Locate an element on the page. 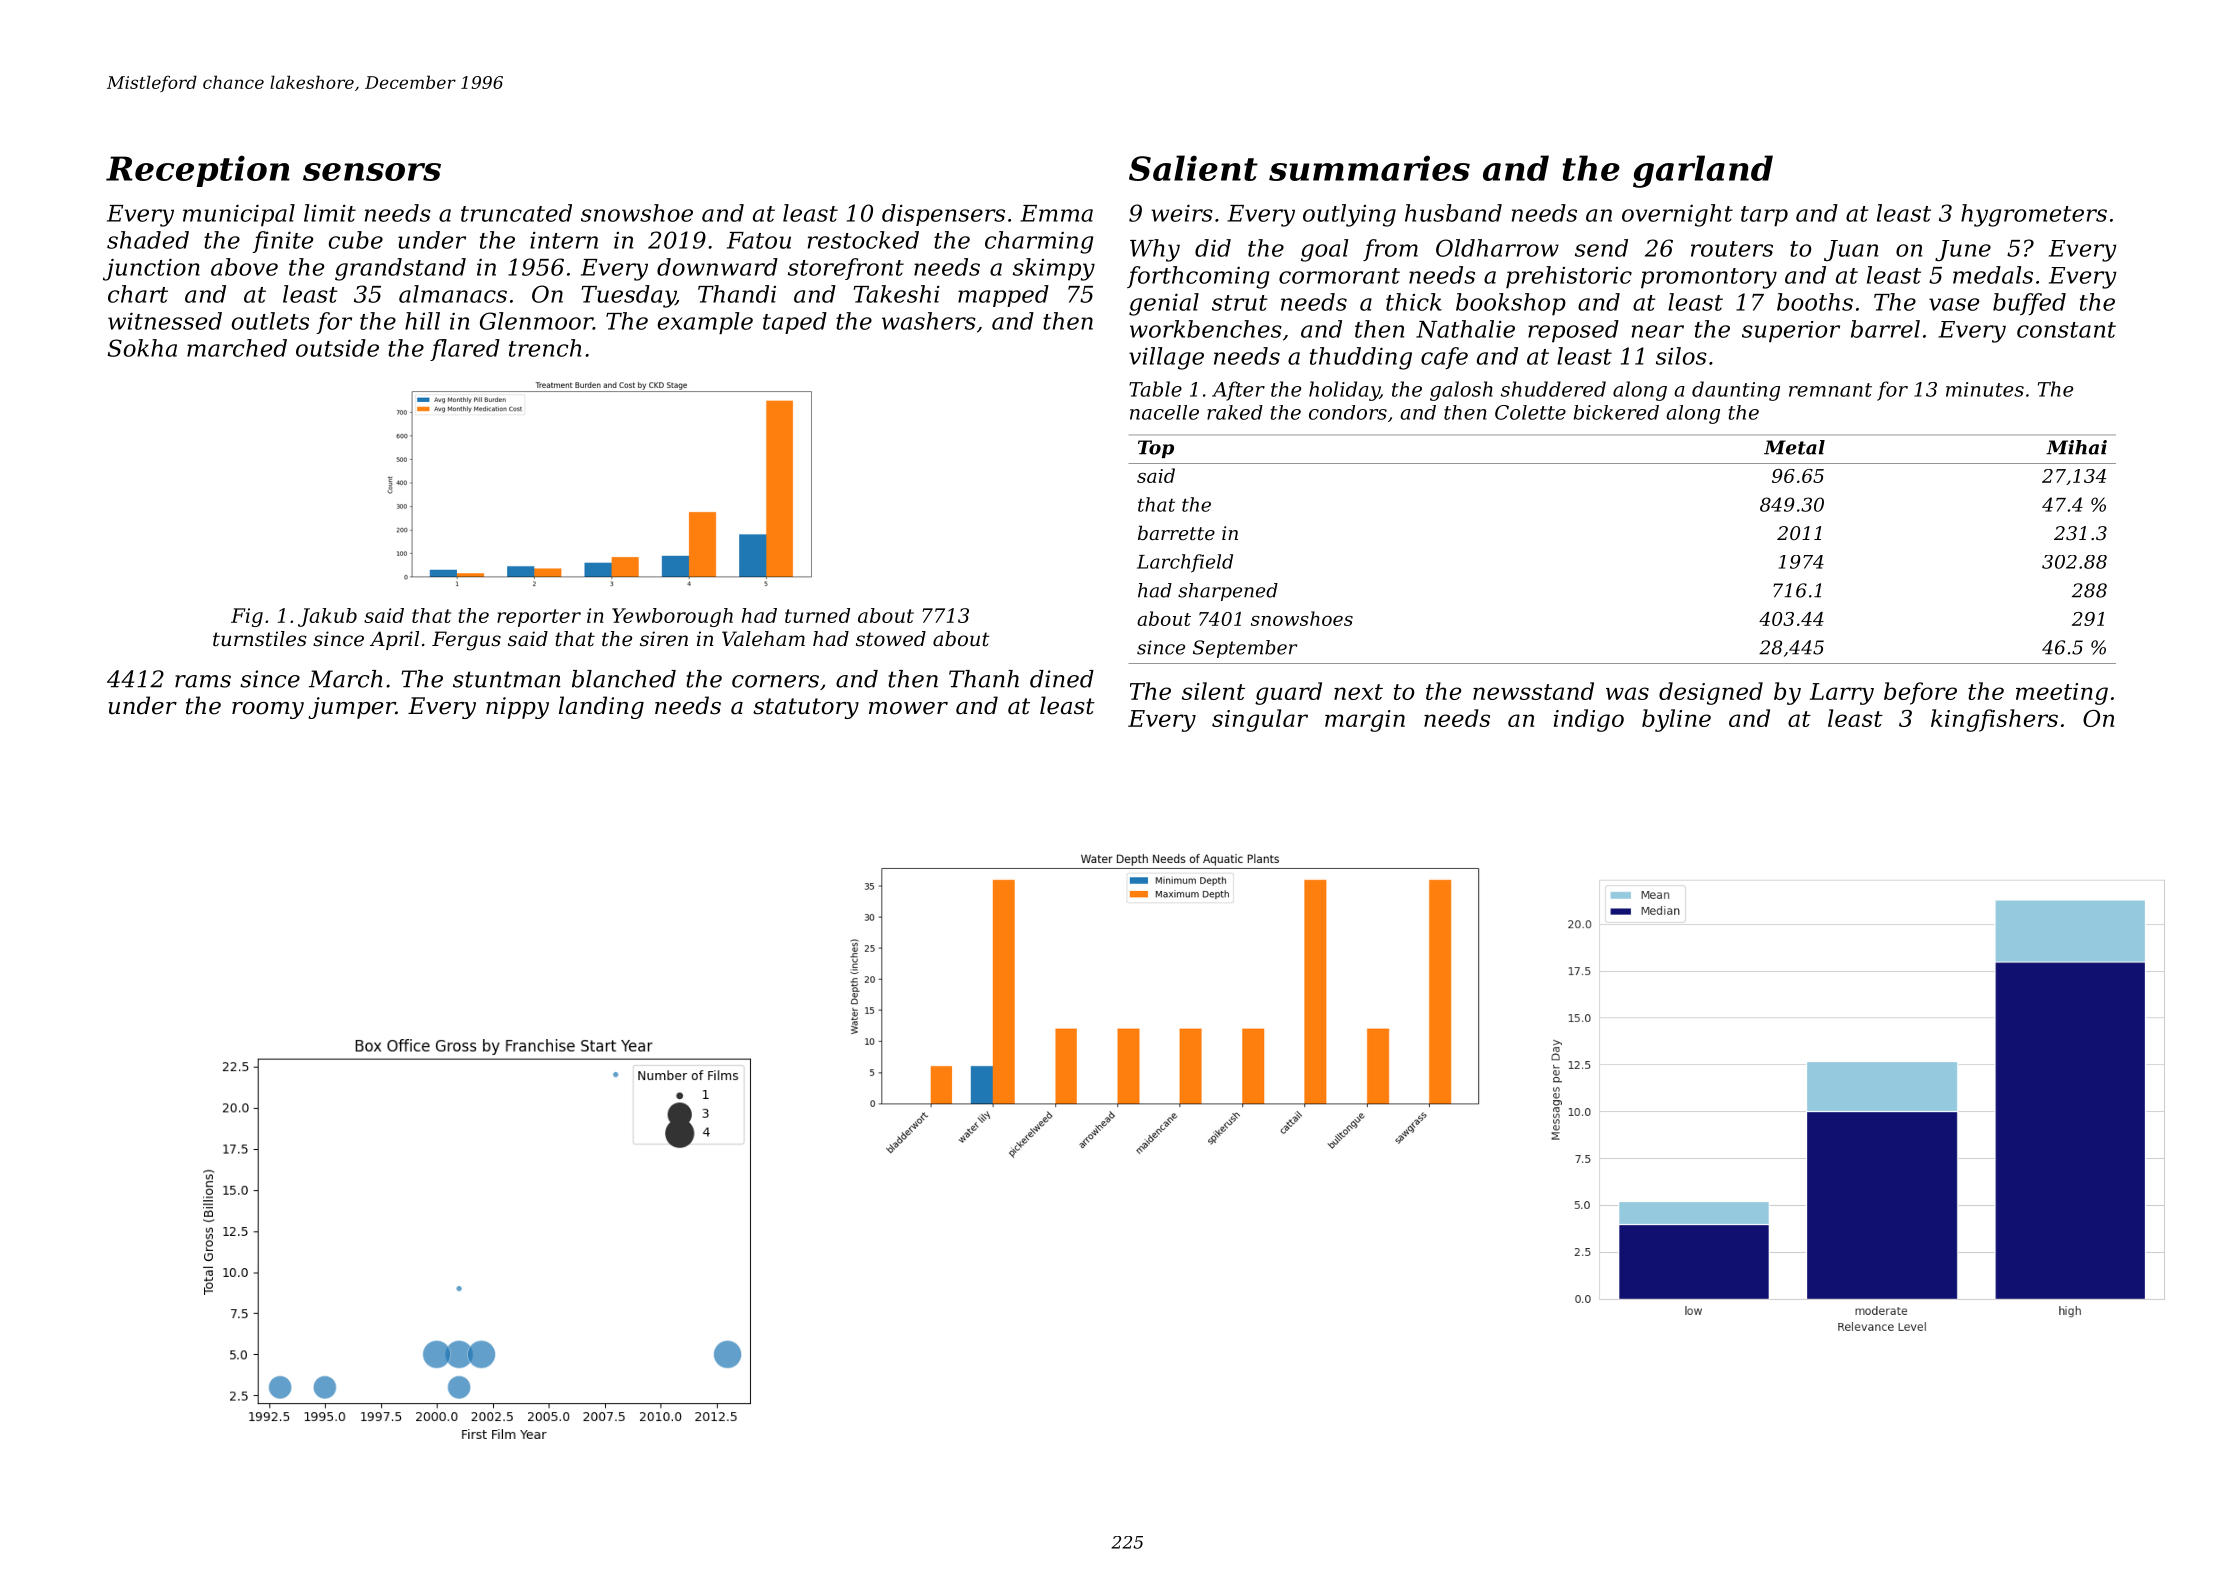 This document has width=2223, height=1572. medals is located at coordinates (1993, 275).
